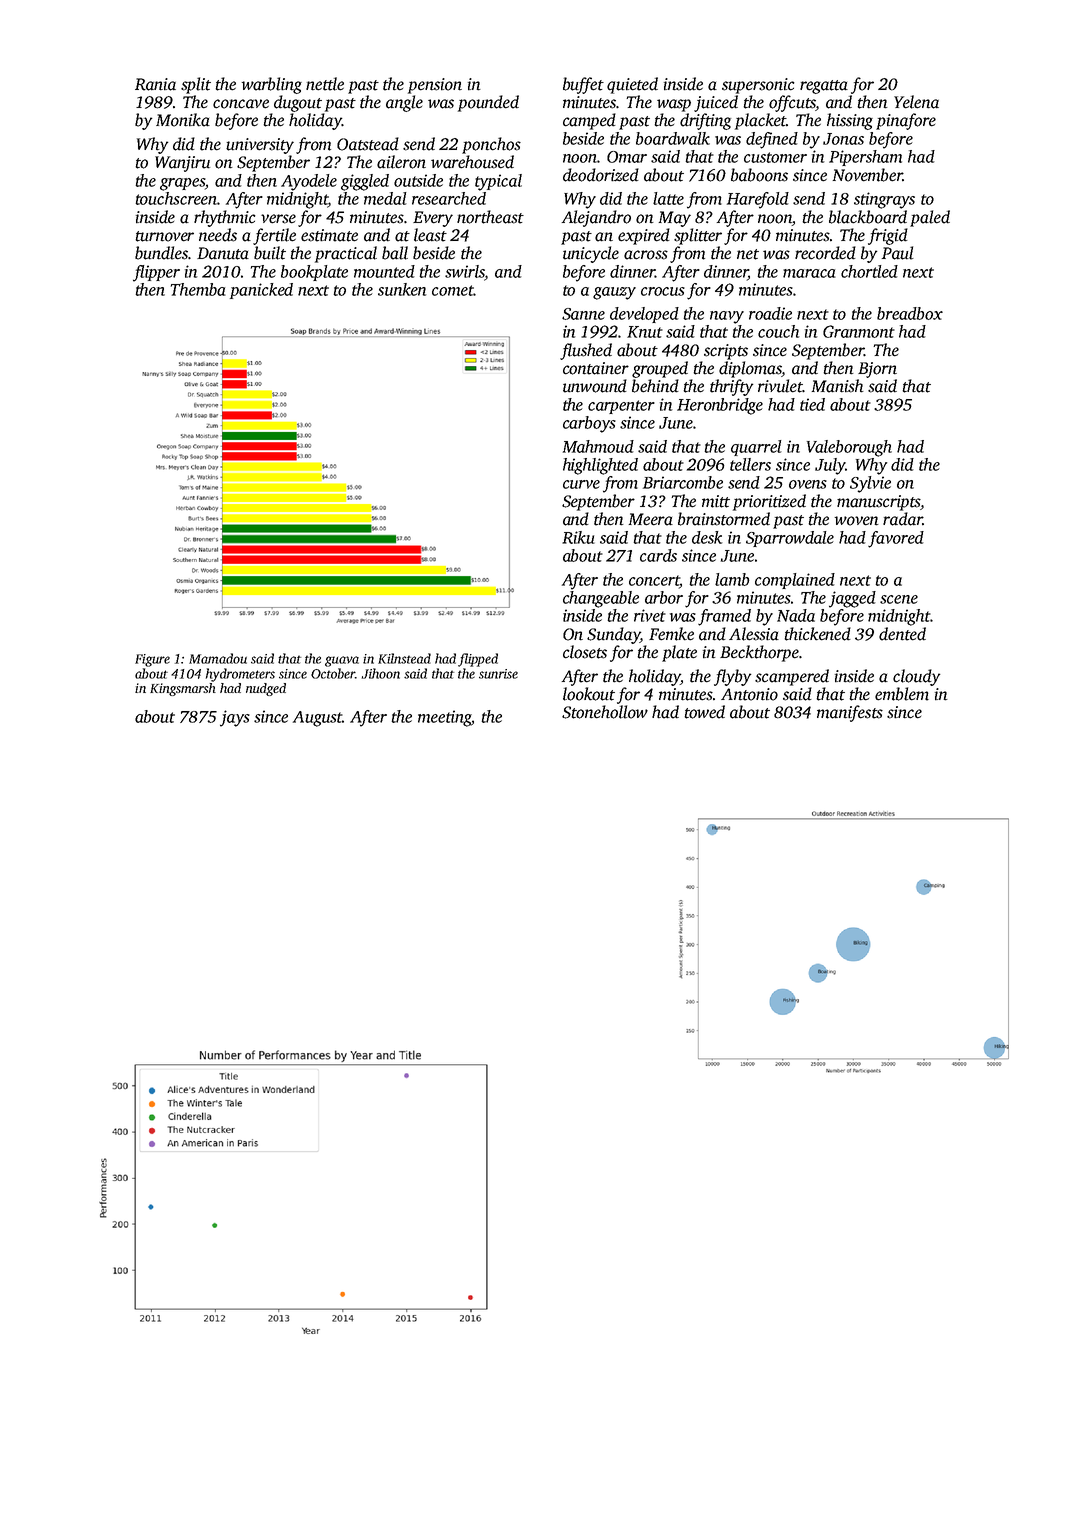  What do you see at coordinates (261, 291) in the document?
I see `panicked` at bounding box center [261, 291].
